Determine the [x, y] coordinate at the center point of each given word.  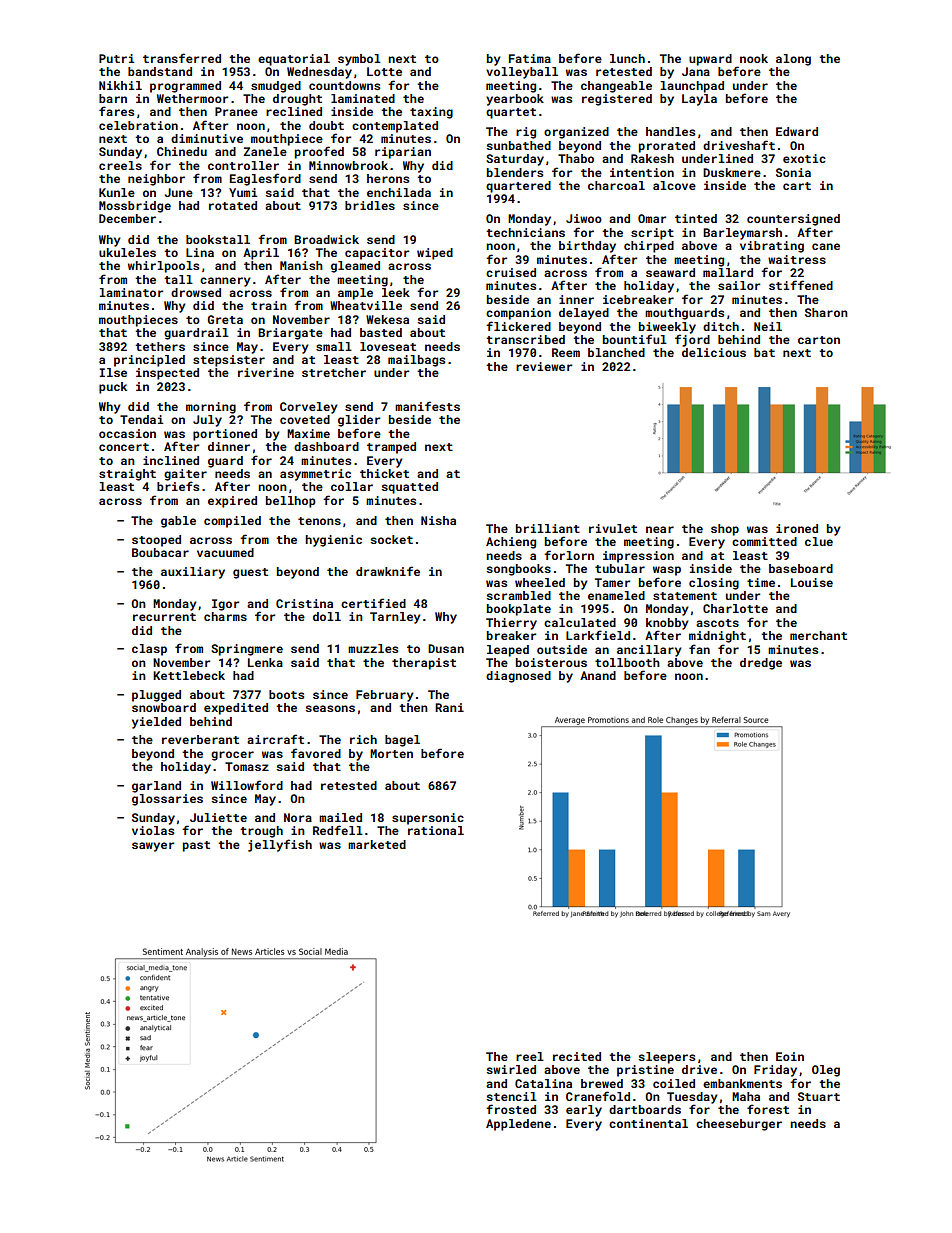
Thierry [511, 624]
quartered [518, 187]
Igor [225, 605]
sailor [739, 285]
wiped [435, 254]
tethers [160, 346]
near [660, 529]
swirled [511, 1069]
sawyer [153, 847]
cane [826, 246]
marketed [377, 844]
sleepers [666, 1058]
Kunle [117, 192]
